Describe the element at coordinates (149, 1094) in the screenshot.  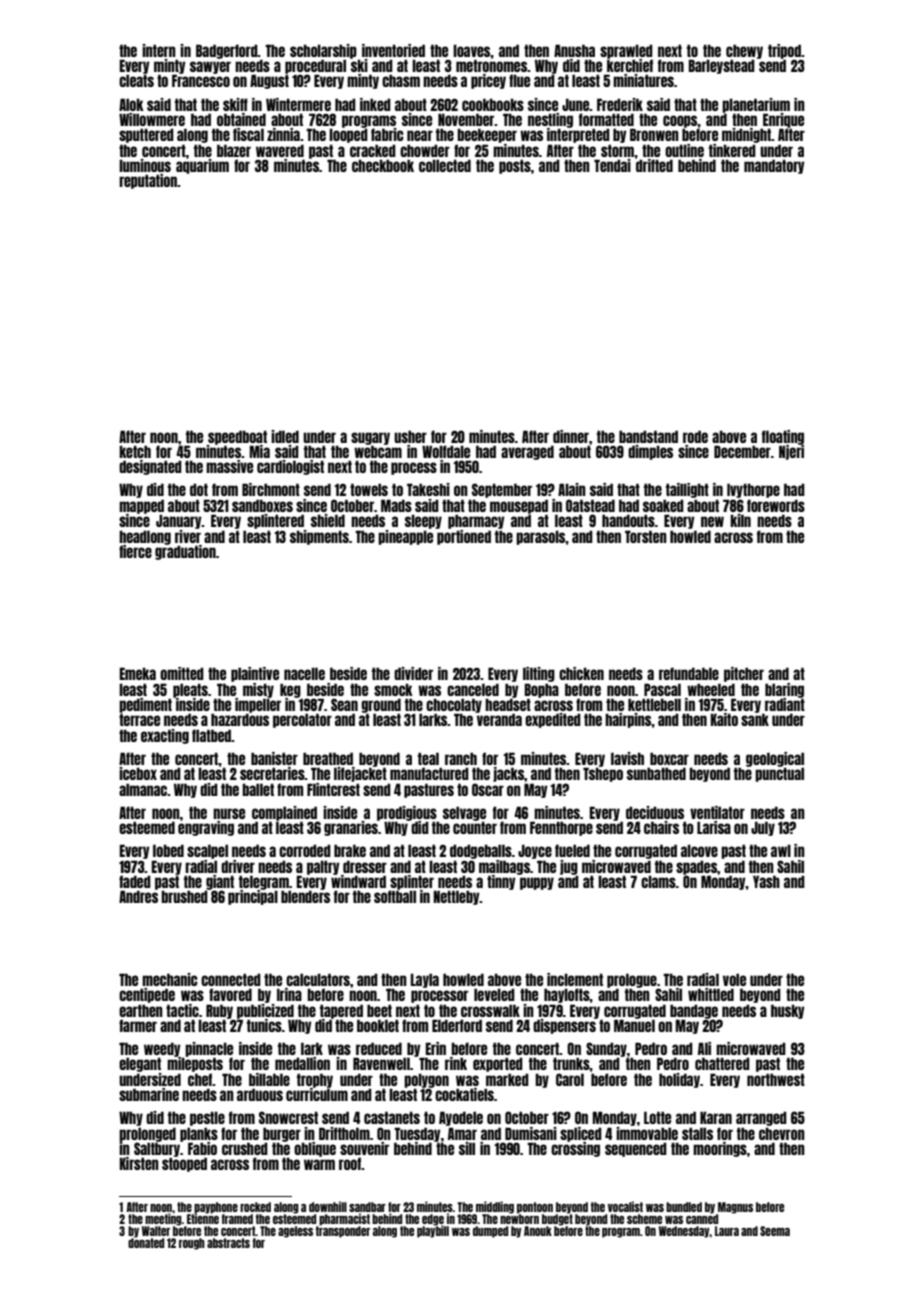
I see `submarine` at that location.
